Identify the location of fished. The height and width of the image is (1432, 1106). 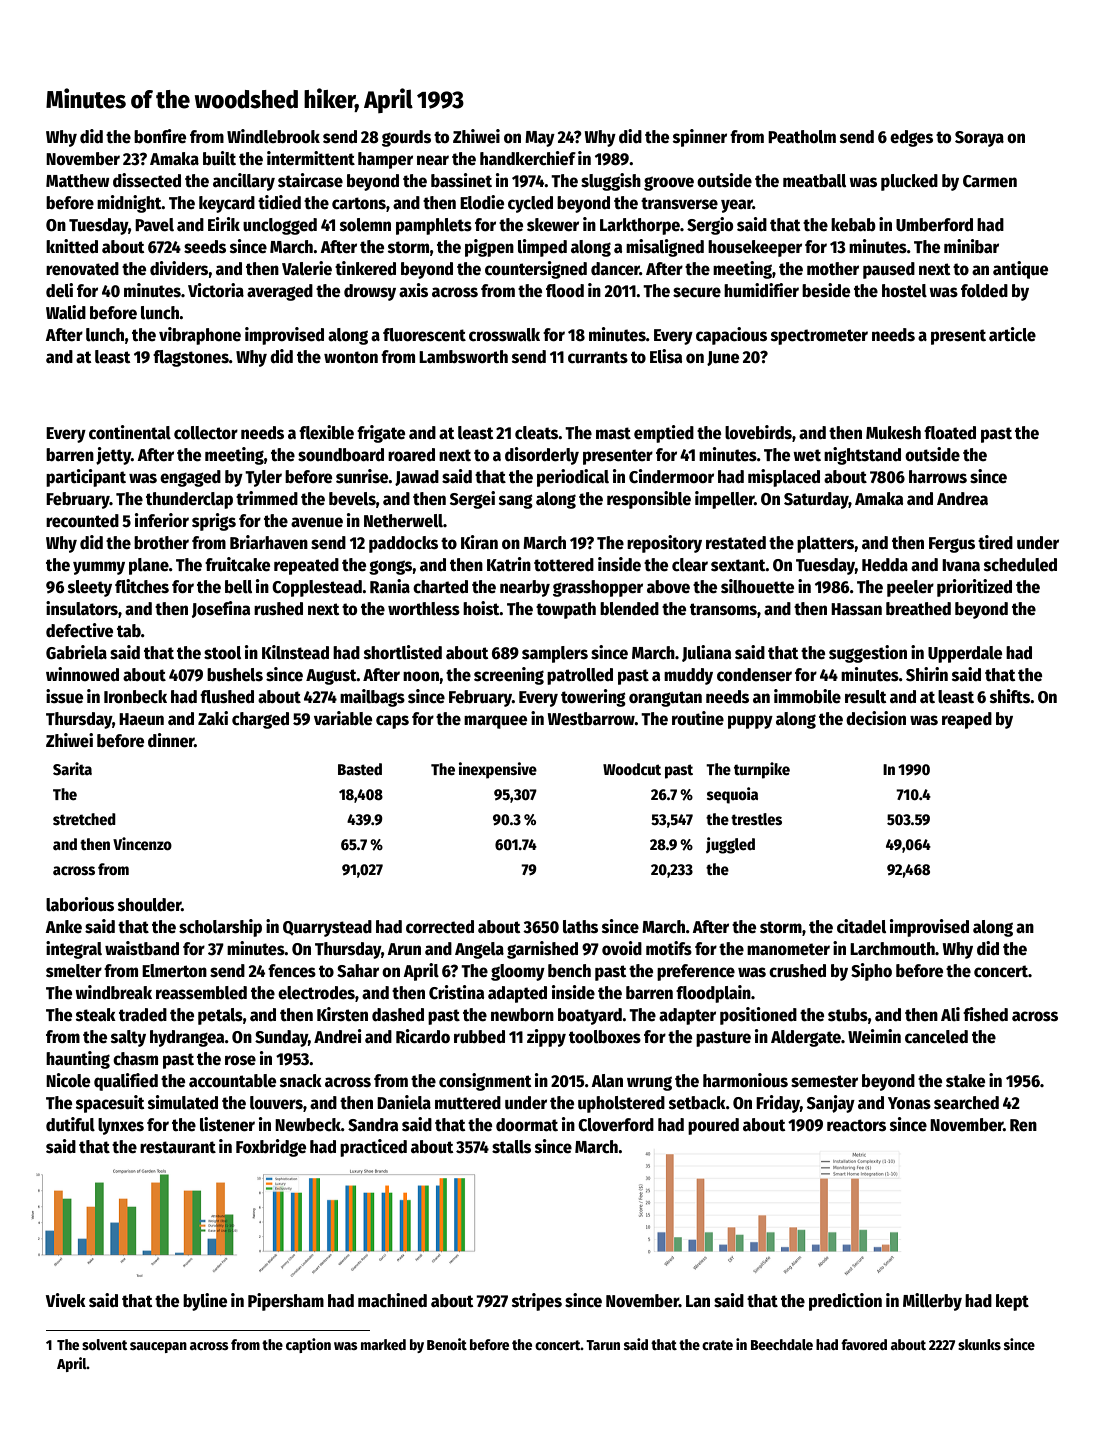
(985, 1014).
